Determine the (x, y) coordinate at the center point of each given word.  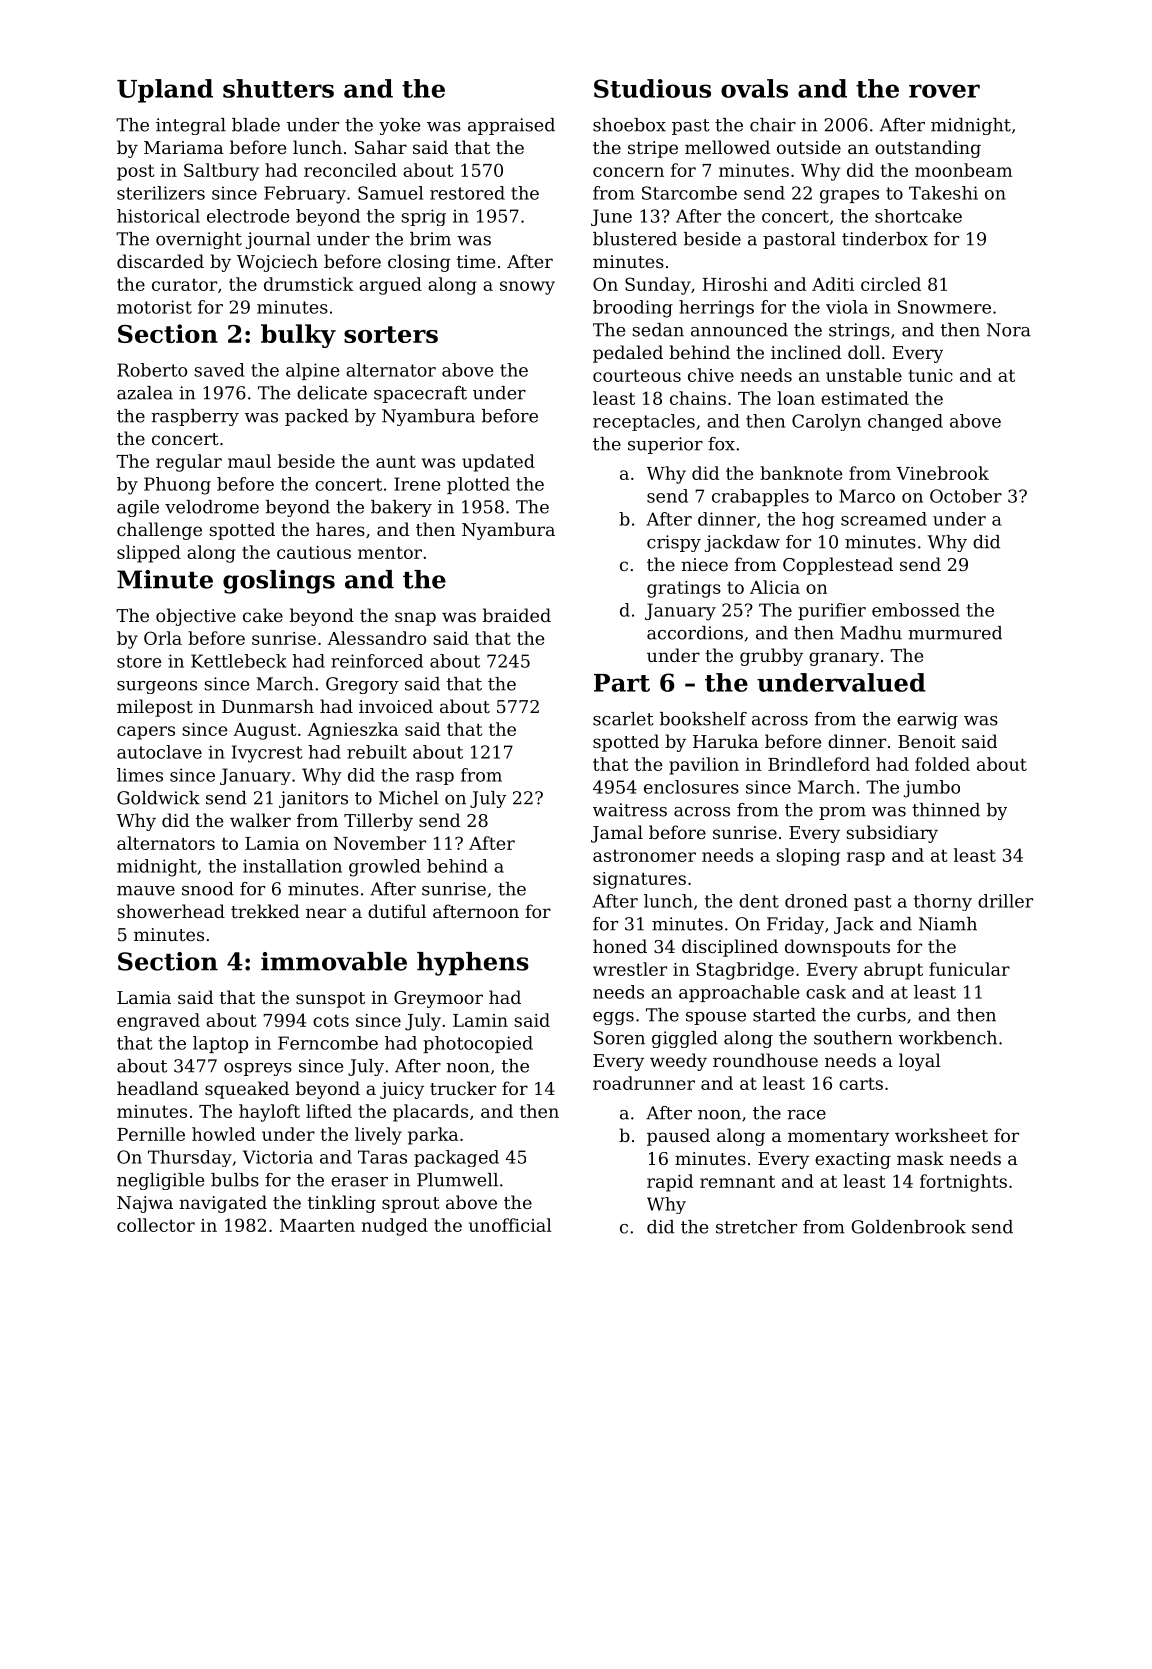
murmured (955, 633)
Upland (165, 91)
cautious (314, 552)
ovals (754, 88)
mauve (146, 891)
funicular (969, 969)
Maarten (317, 1225)
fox (721, 444)
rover (944, 91)
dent (759, 901)
